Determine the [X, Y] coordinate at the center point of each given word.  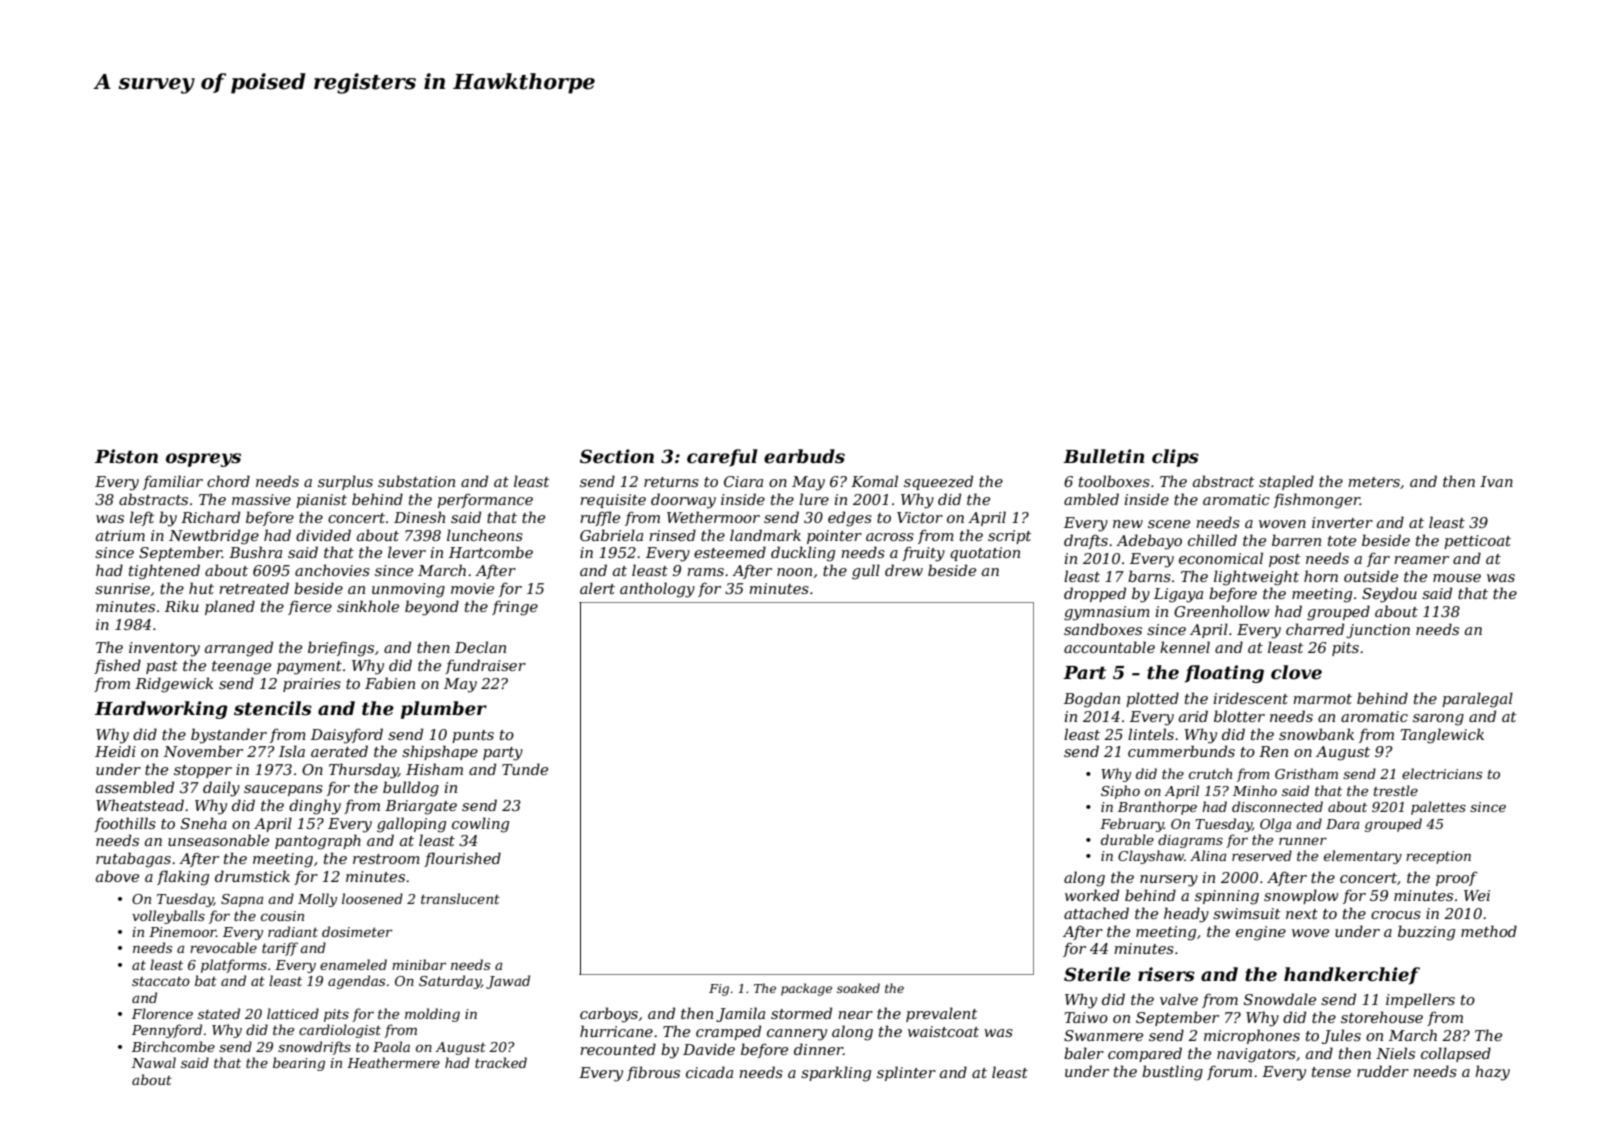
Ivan [1496, 481]
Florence [162, 1013]
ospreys [203, 460]
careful [722, 458]
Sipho [1120, 792]
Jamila [740, 1014]
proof [1457, 878]
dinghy [315, 807]
